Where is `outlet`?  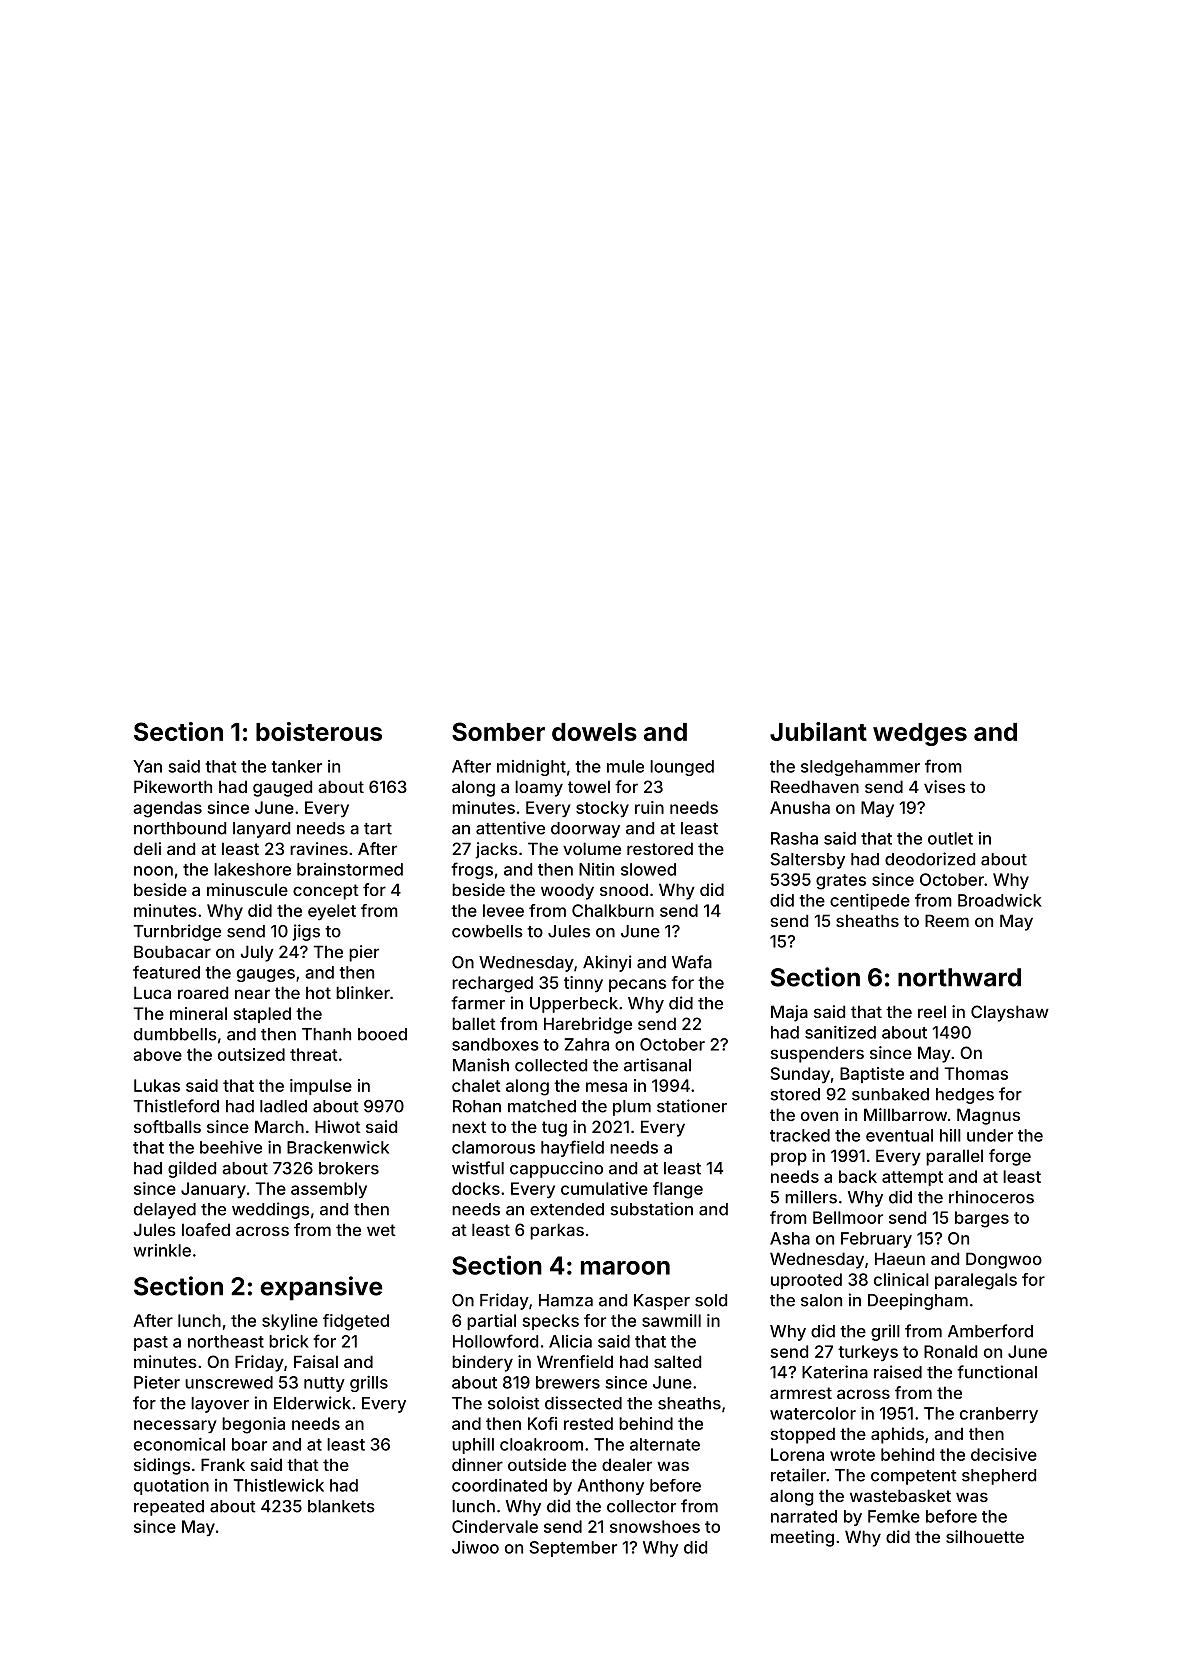 outlet is located at coordinates (950, 838).
